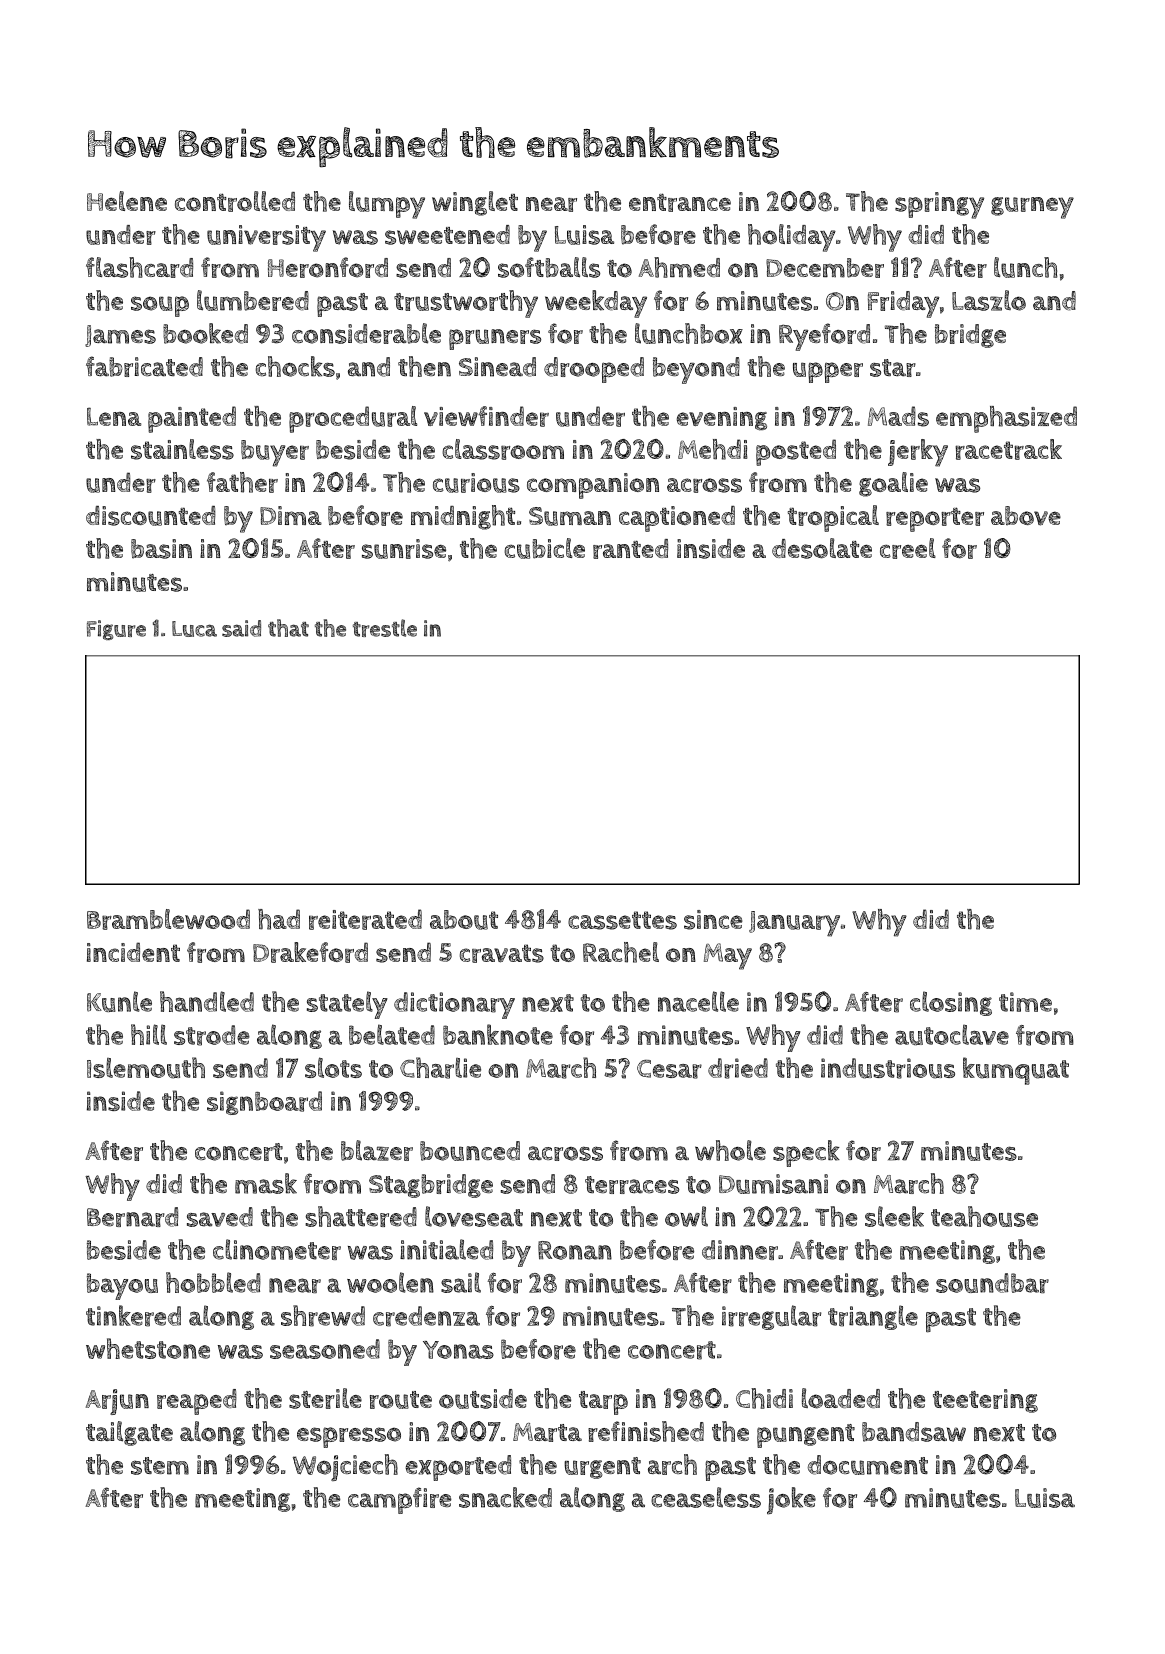  I want to click on Lena, so click(114, 416).
